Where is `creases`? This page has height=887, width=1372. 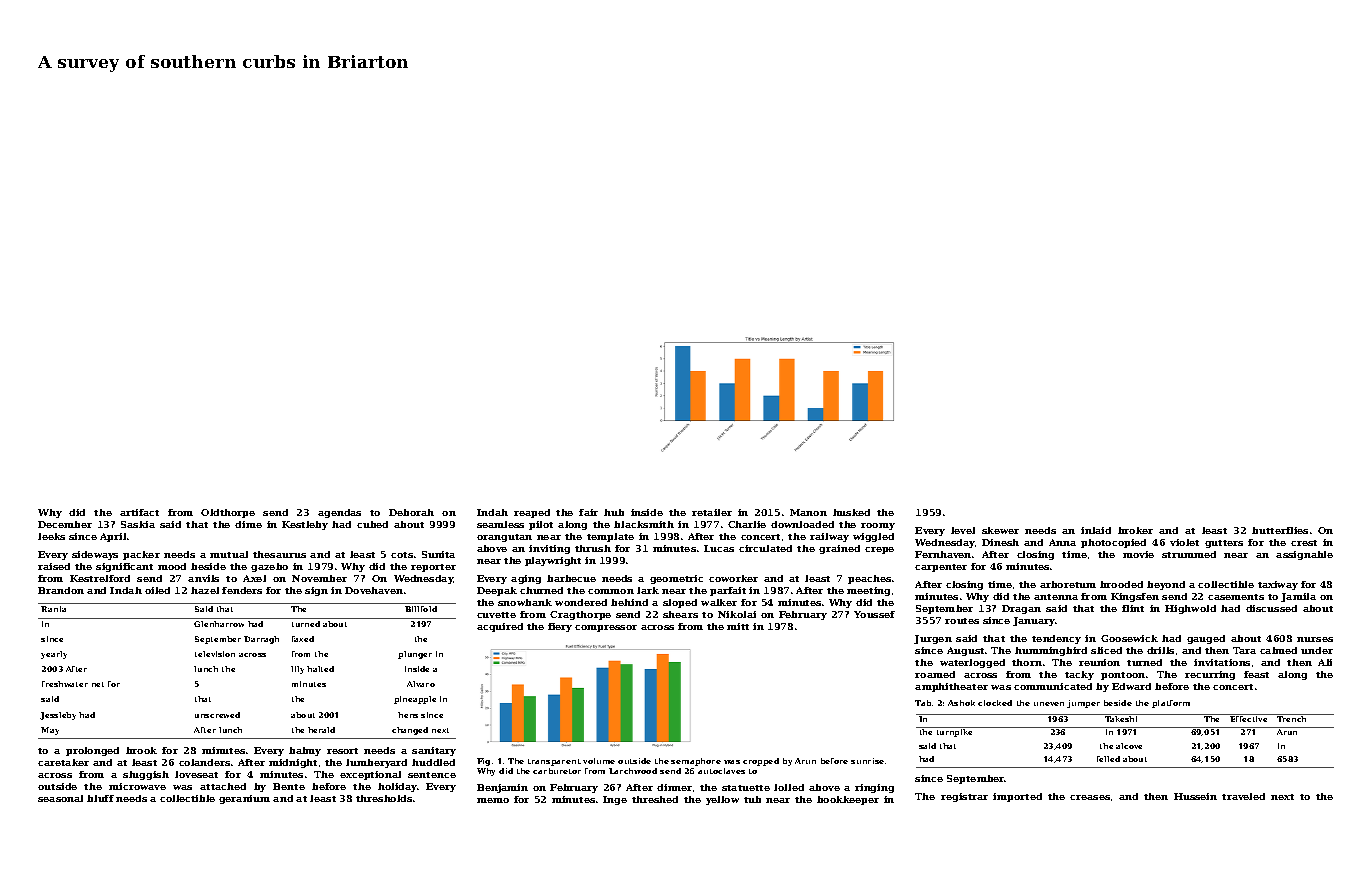
creases is located at coordinates (1090, 797).
